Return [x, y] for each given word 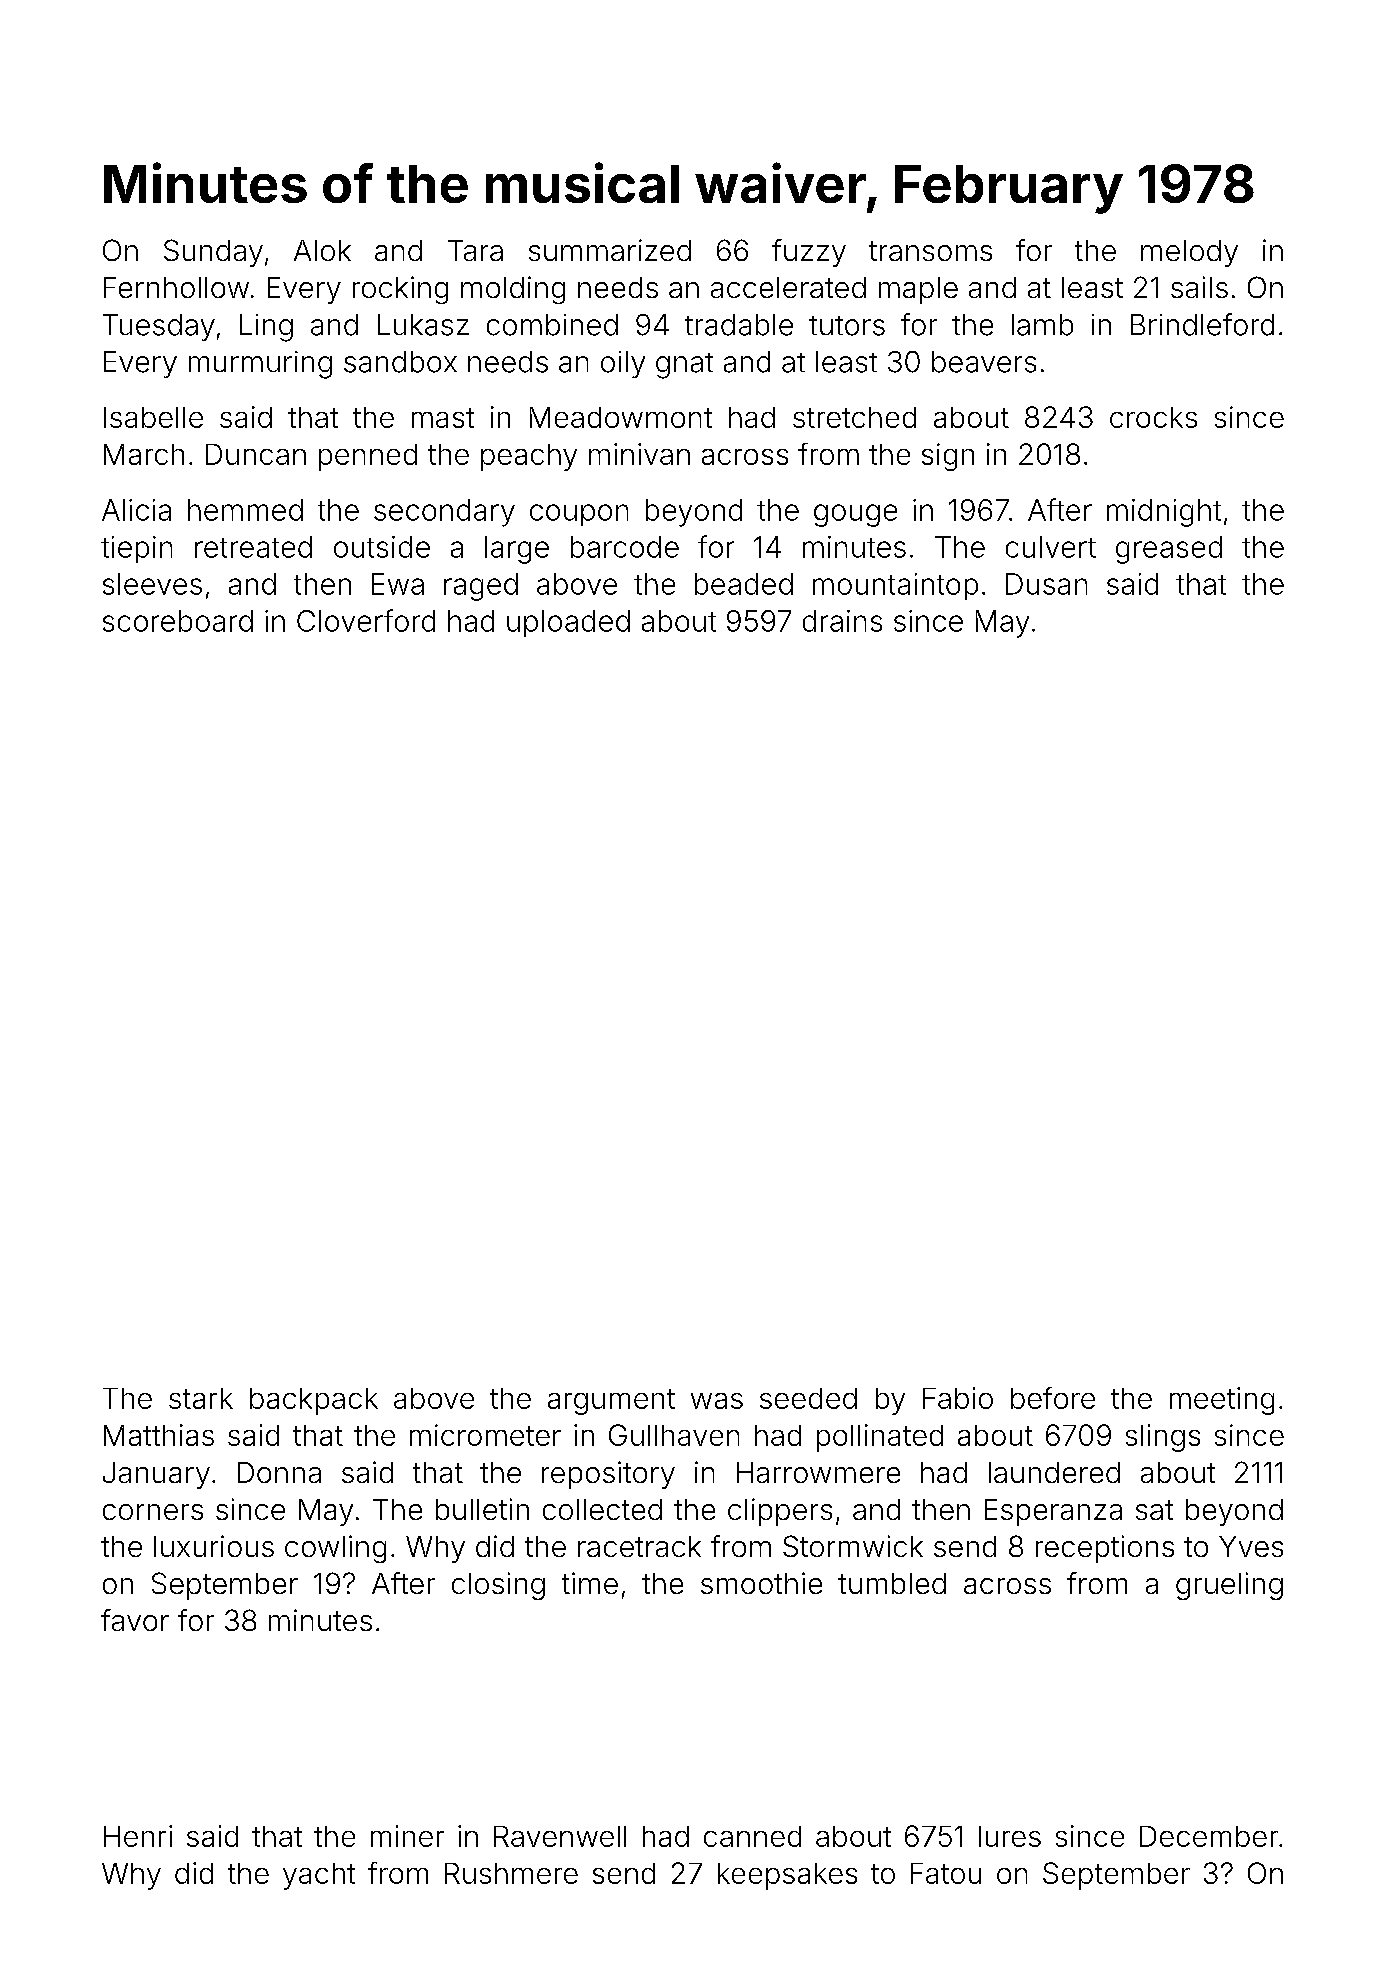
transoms [930, 251]
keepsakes [787, 1876]
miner [407, 1836]
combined [552, 325]
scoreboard [178, 621]
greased [1169, 550]
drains [842, 621]
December [1209, 1836]
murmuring [260, 365]
